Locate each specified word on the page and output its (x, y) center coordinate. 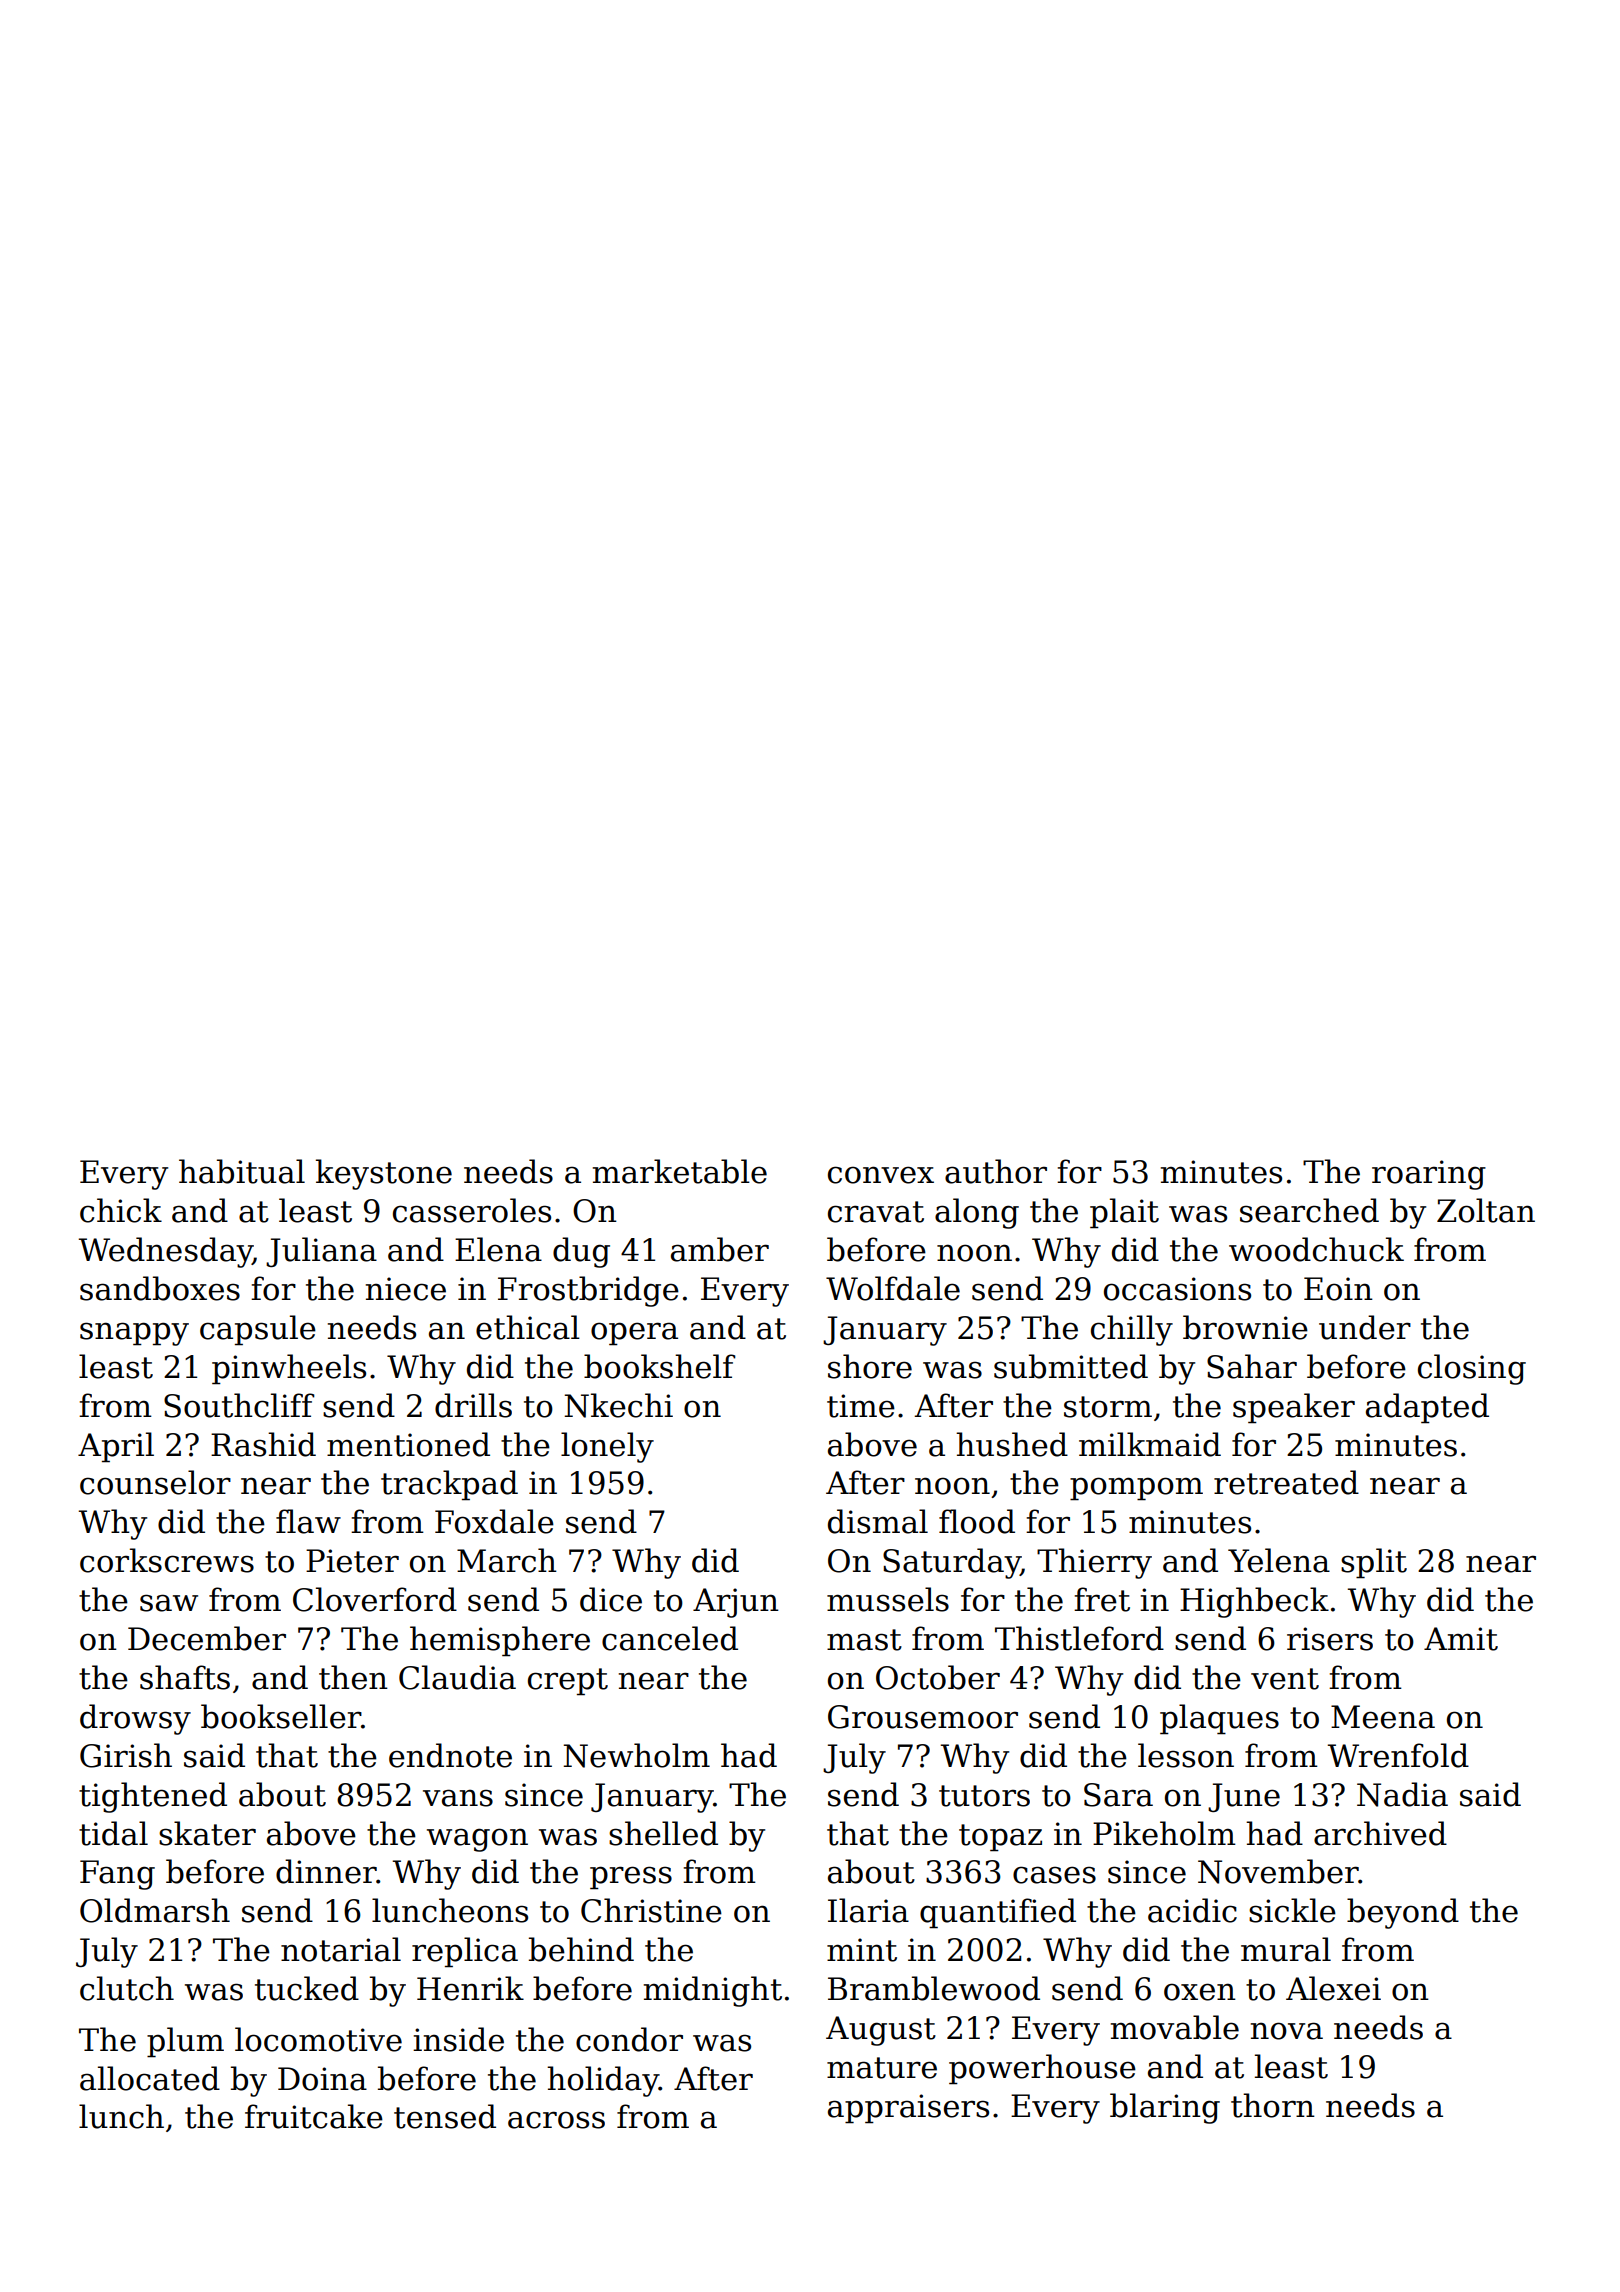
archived (1380, 1833)
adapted (1427, 1408)
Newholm (636, 1755)
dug (581, 1252)
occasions (1177, 1289)
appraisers (908, 2109)
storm (1108, 1407)
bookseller (281, 1716)
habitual (242, 1171)
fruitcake (314, 2116)
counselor (155, 1482)
